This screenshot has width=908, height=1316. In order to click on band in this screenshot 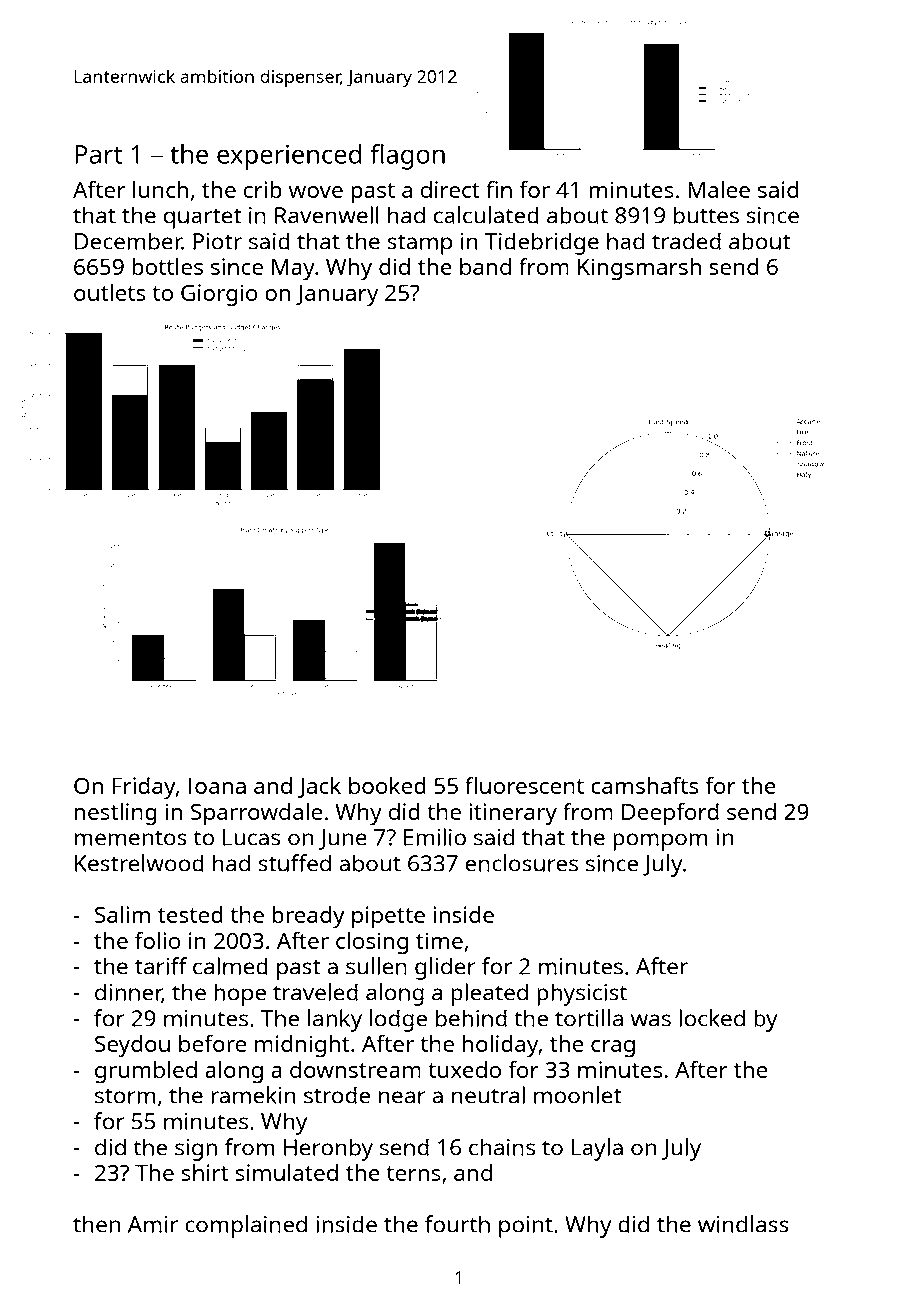, I will do `click(485, 266)`.
